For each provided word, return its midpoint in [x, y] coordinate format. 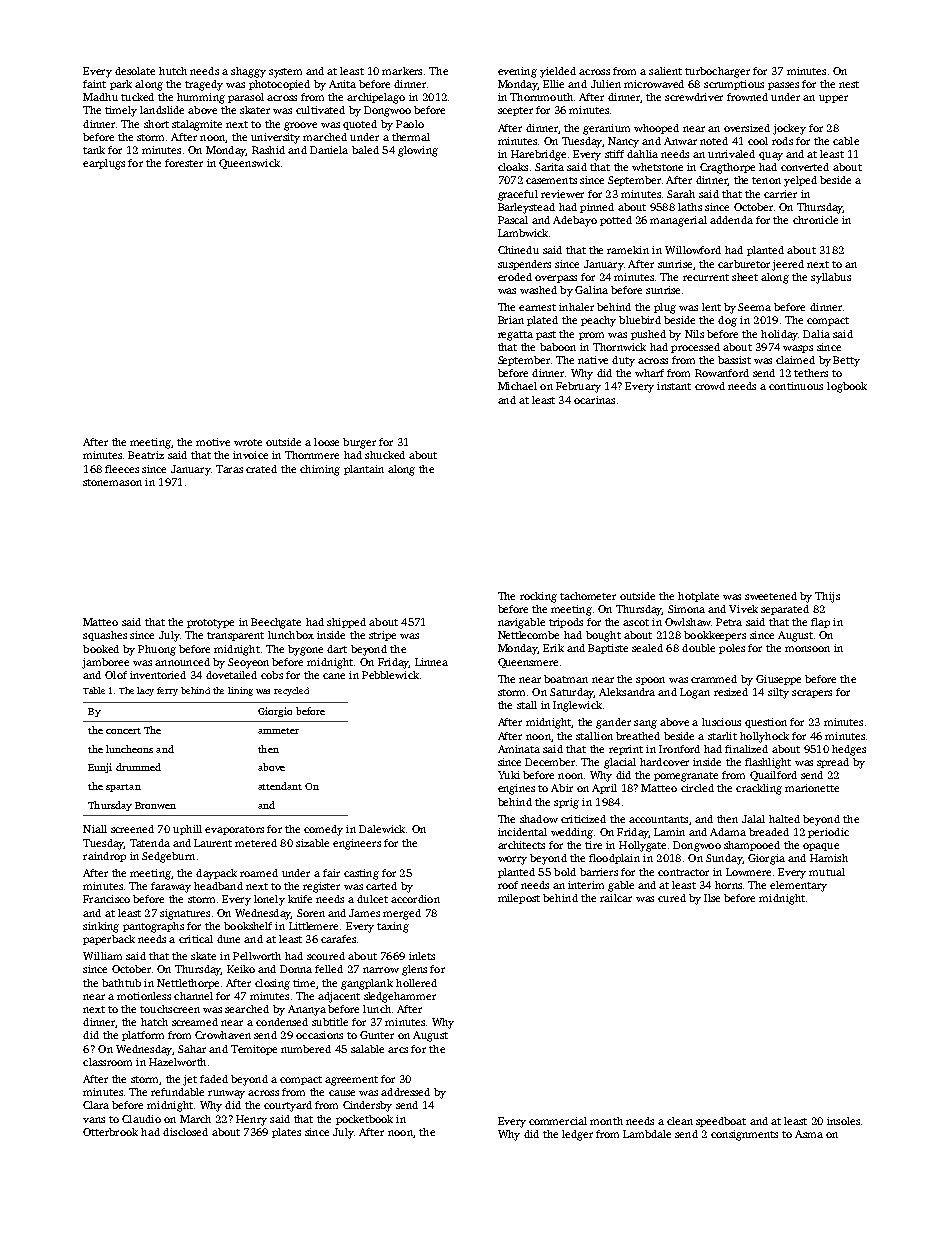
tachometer [588, 596]
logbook [847, 387]
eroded [515, 277]
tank [94, 150]
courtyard [288, 1106]
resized [731, 692]
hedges [849, 750]
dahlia [642, 154]
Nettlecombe [528, 635]
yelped [800, 181]
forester [184, 163]
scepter [515, 111]
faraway [171, 887]
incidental [522, 832]
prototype [210, 624]
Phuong [157, 650]
